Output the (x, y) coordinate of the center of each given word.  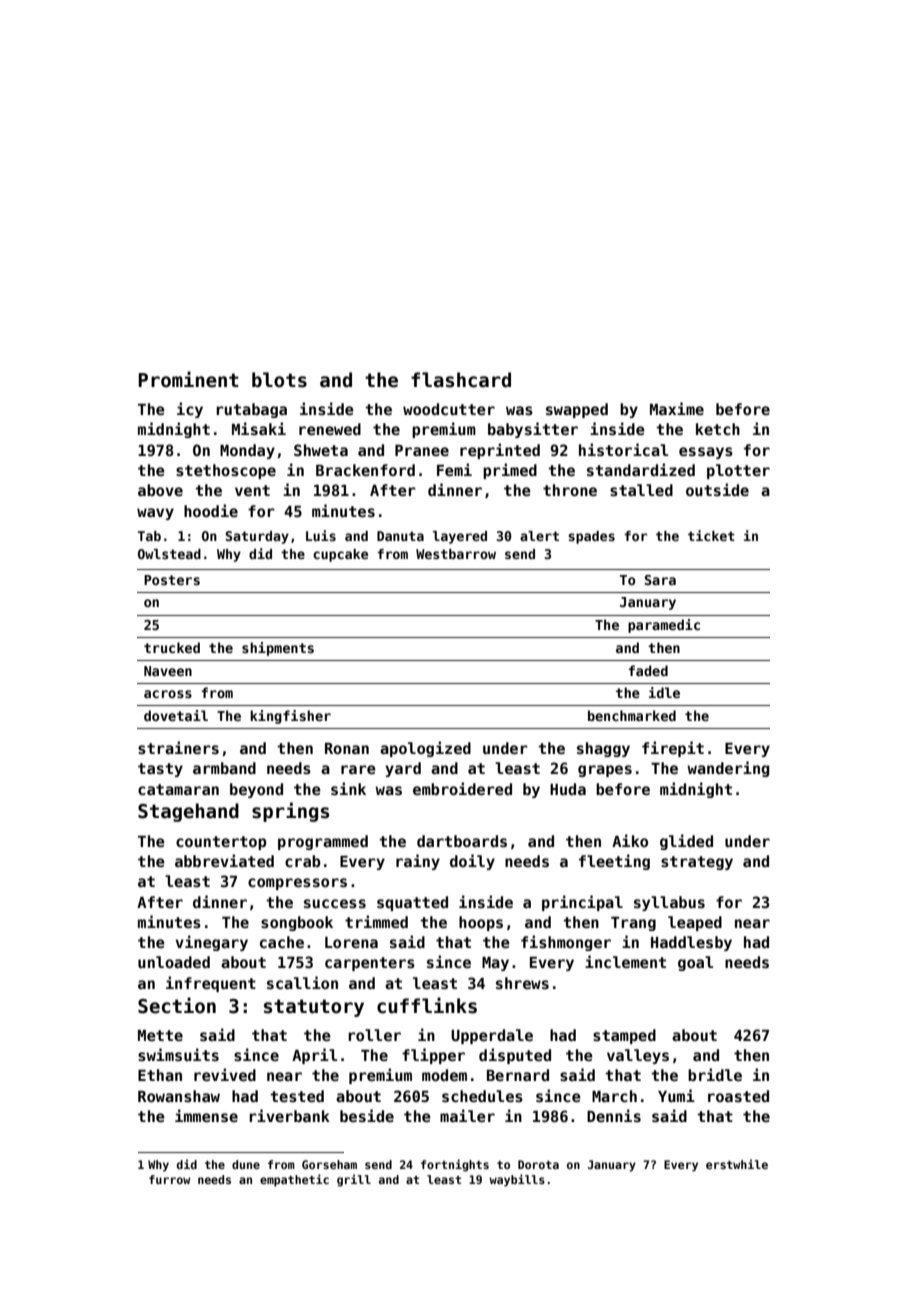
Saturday (257, 537)
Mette (160, 1035)
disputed (515, 1056)
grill (354, 1180)
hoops (481, 923)
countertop (221, 843)
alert (539, 536)
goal (695, 963)
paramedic (664, 626)
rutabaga (251, 410)
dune (246, 1164)
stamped (624, 1036)
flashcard (461, 380)
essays (706, 453)
